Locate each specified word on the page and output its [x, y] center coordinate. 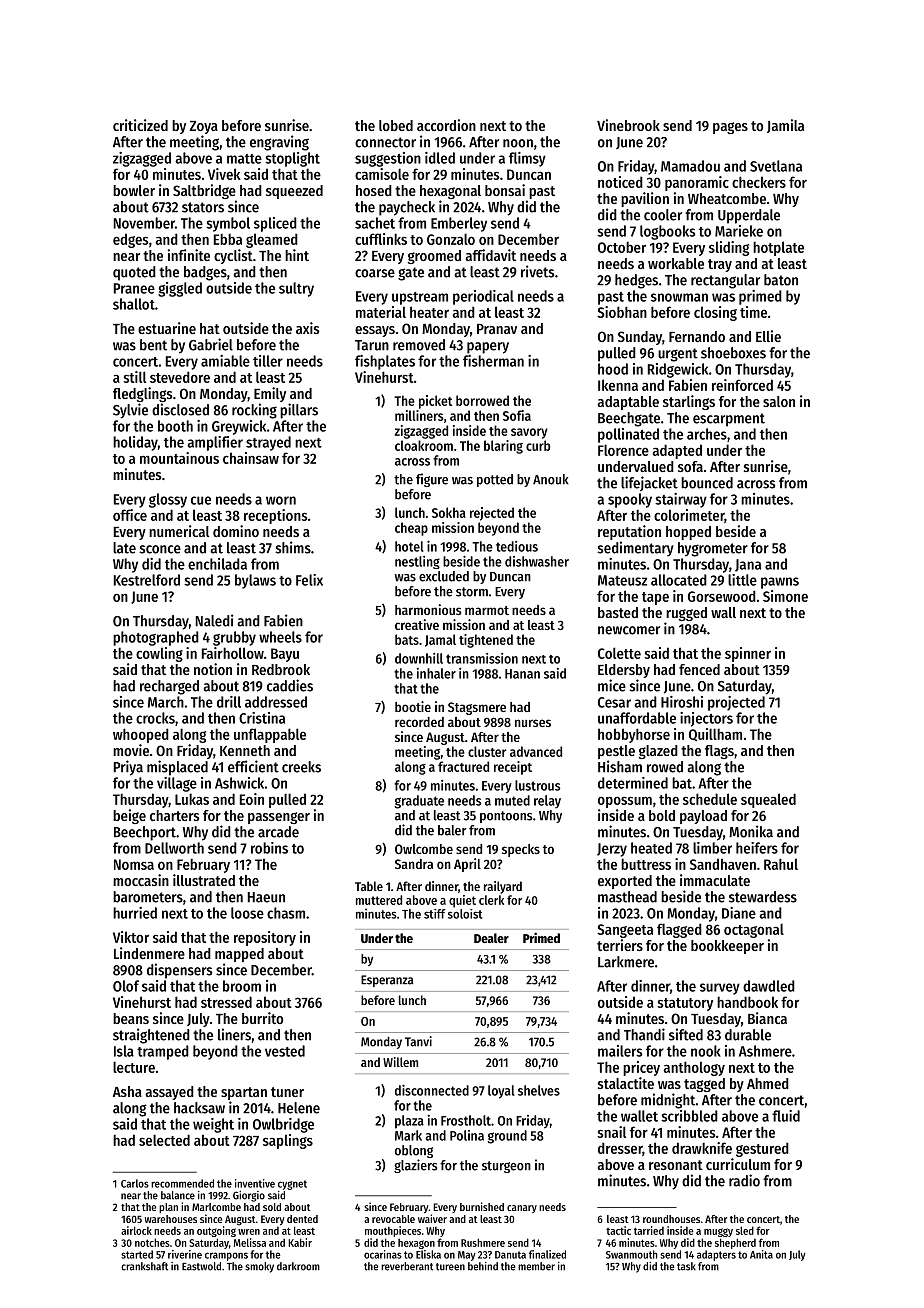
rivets [537, 271]
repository [265, 938]
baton [781, 280]
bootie [413, 706]
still [134, 377]
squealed [768, 800]
